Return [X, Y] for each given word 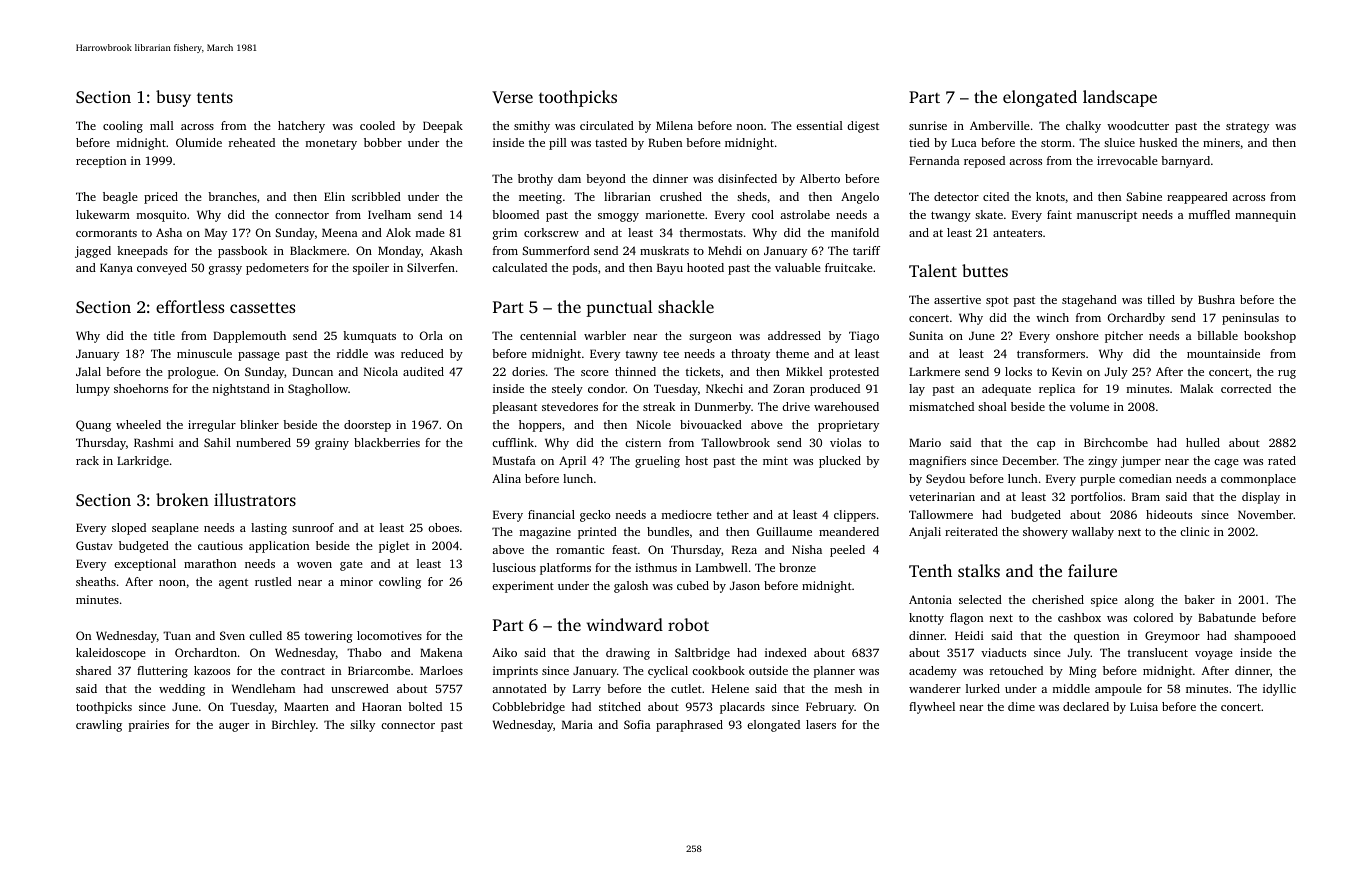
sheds [752, 196]
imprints [515, 672]
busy [173, 98]
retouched [1016, 670]
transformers [1051, 353]
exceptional [145, 565]
